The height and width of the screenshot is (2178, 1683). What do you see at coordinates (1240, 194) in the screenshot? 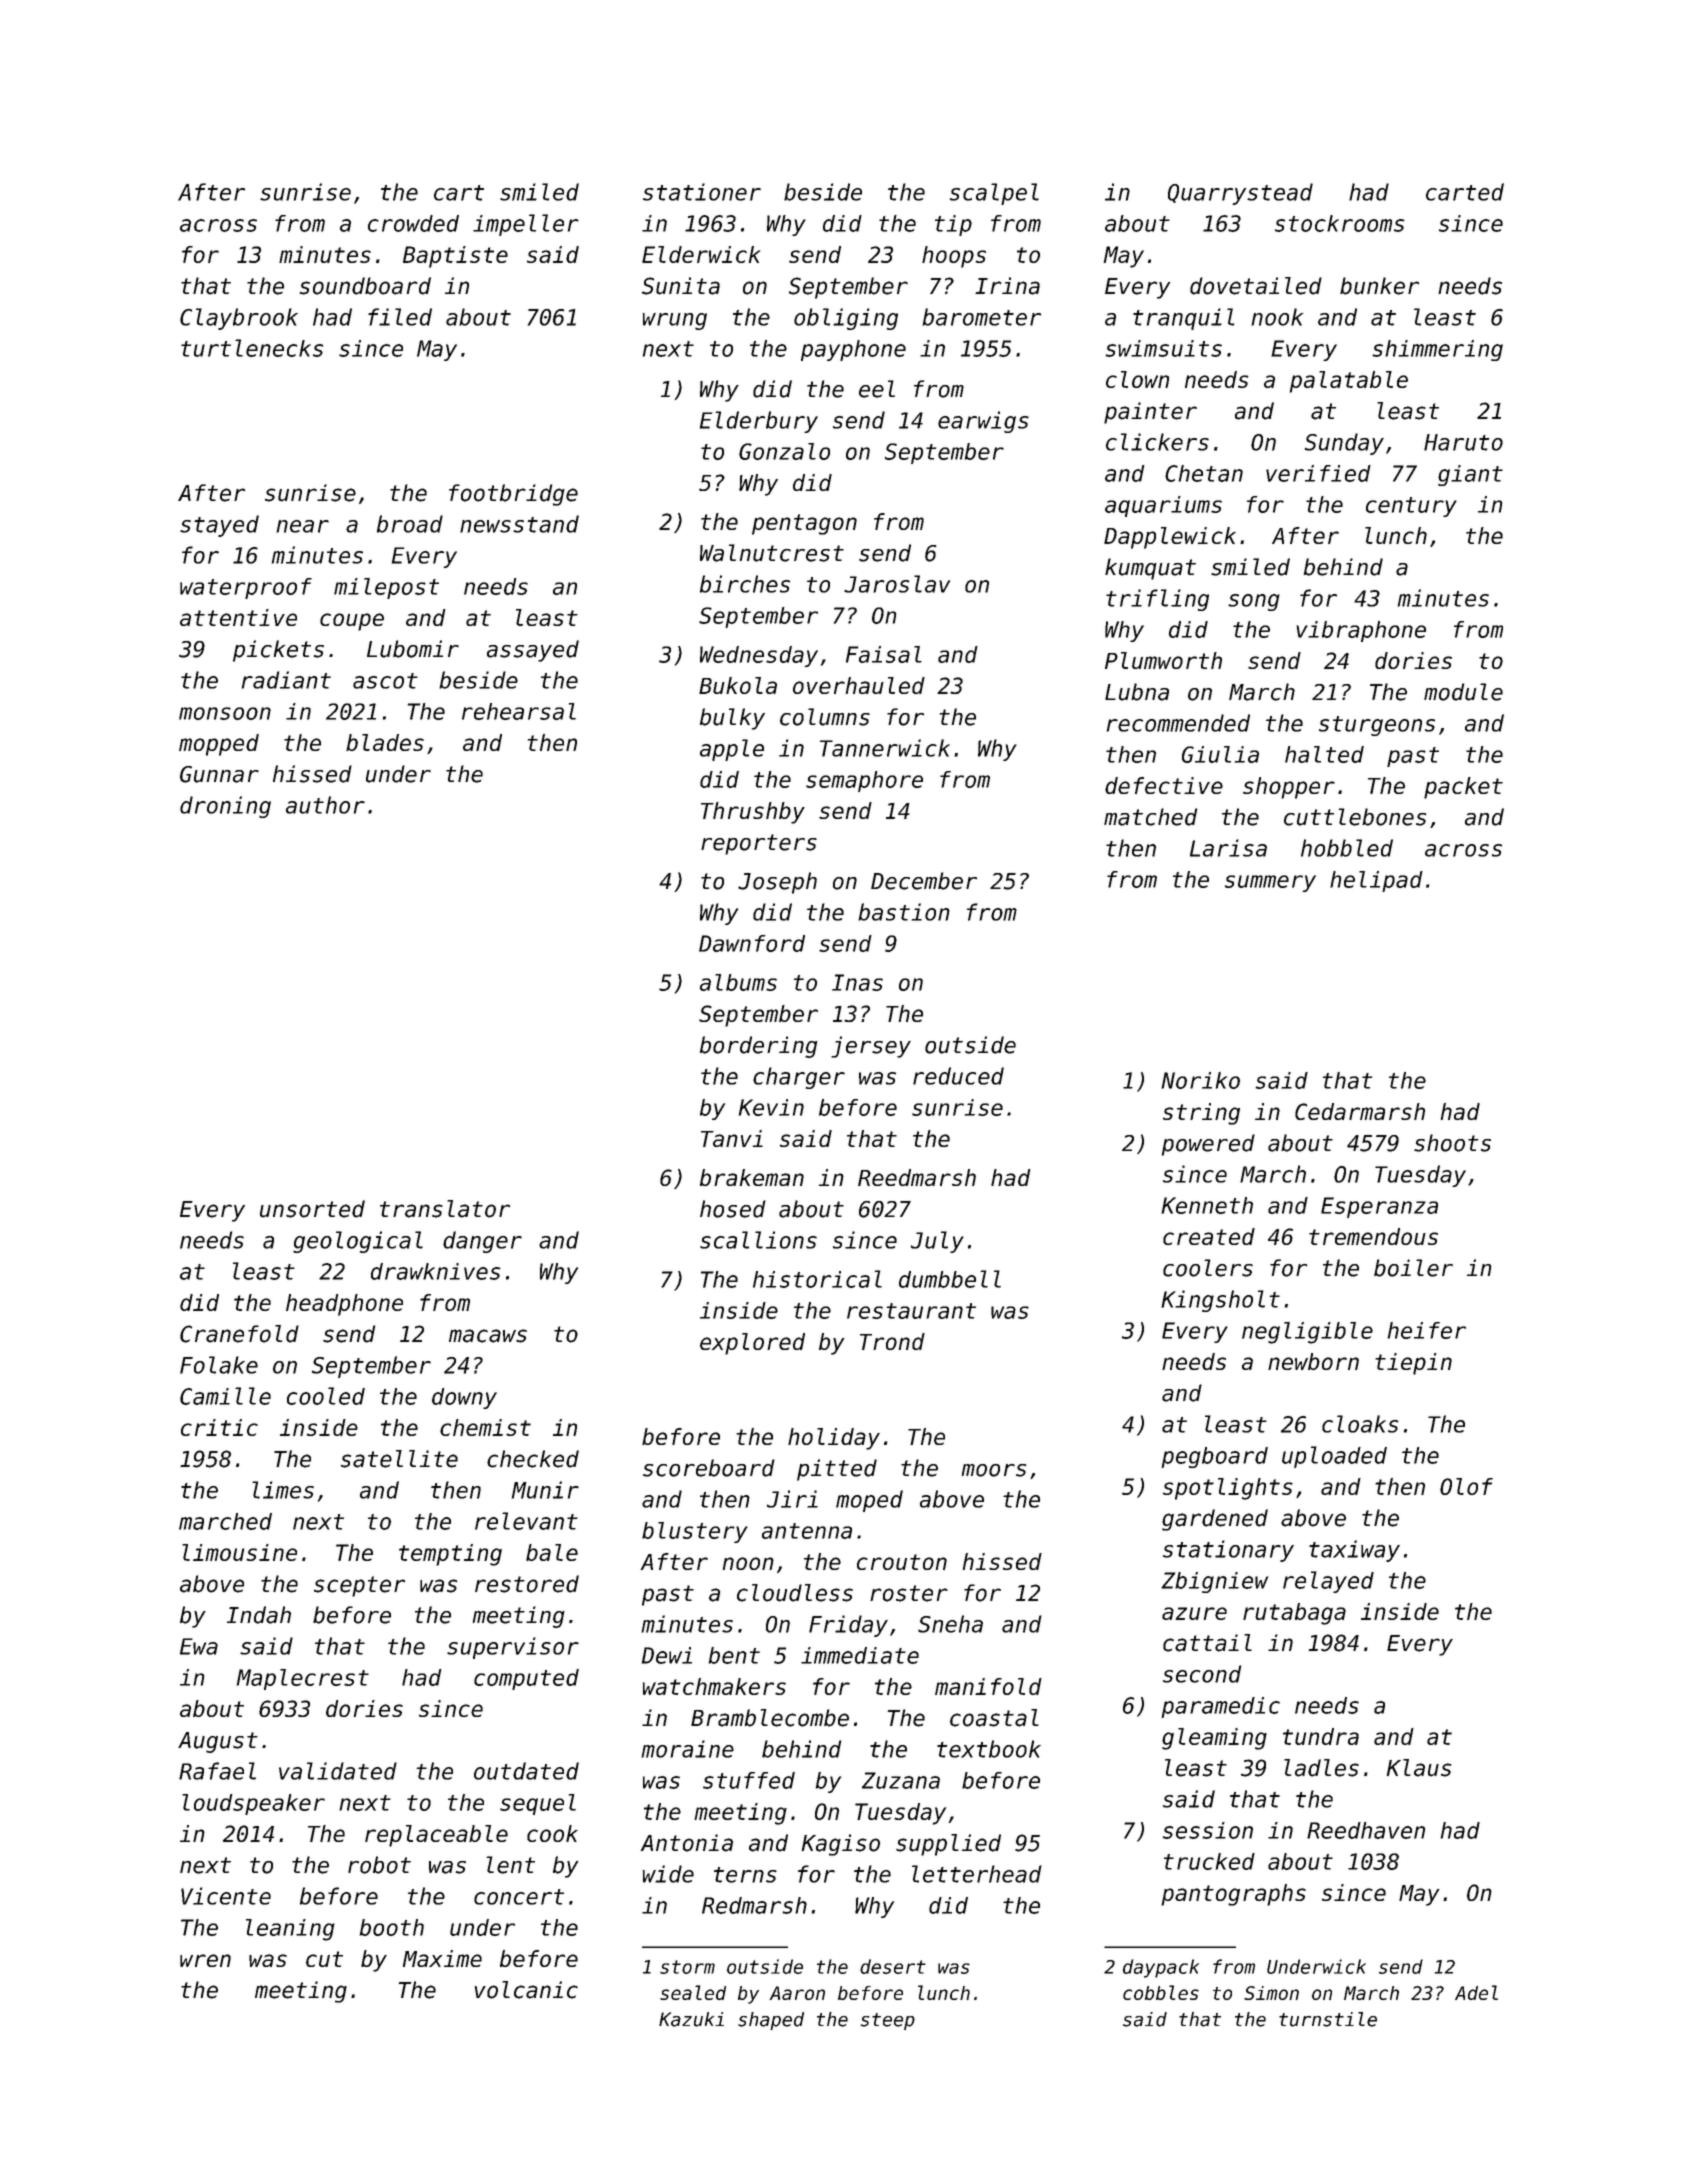
I see `Quarrystead` at bounding box center [1240, 194].
